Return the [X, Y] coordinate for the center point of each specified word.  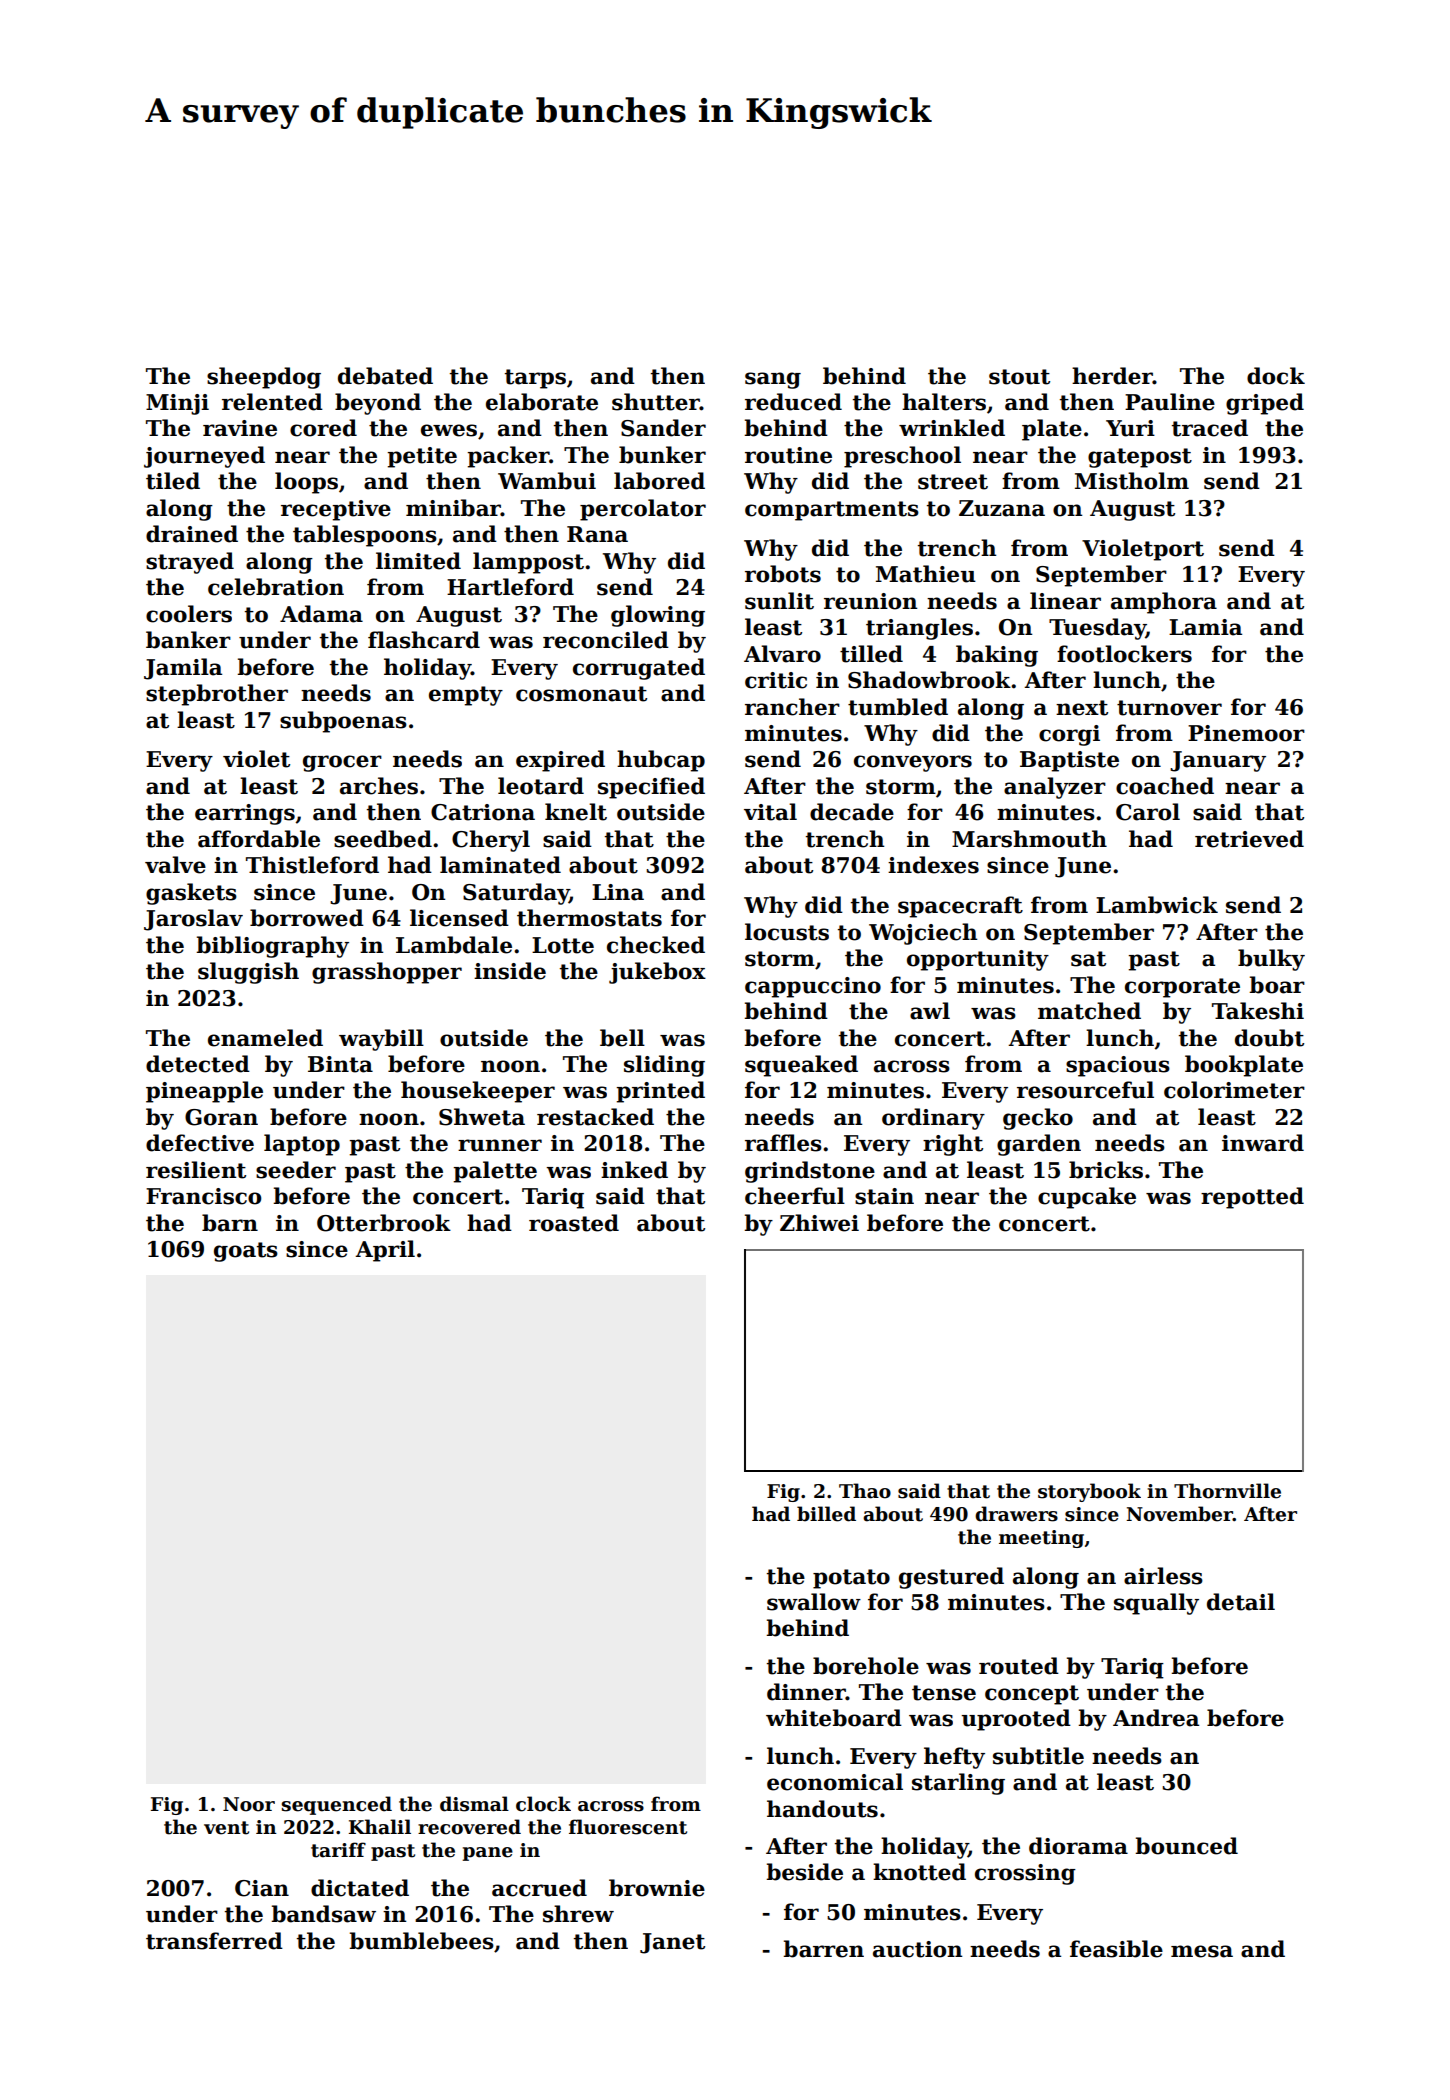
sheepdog [264, 378]
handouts [822, 1809]
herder [1112, 376]
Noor [249, 1804]
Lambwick [1157, 905]
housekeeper [478, 1092]
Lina [618, 892]
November [1179, 1514]
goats [246, 1252]
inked [634, 1170]
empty [466, 696]
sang [773, 380]
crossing [1025, 1874]
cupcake [1087, 1198]
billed [826, 1514]
